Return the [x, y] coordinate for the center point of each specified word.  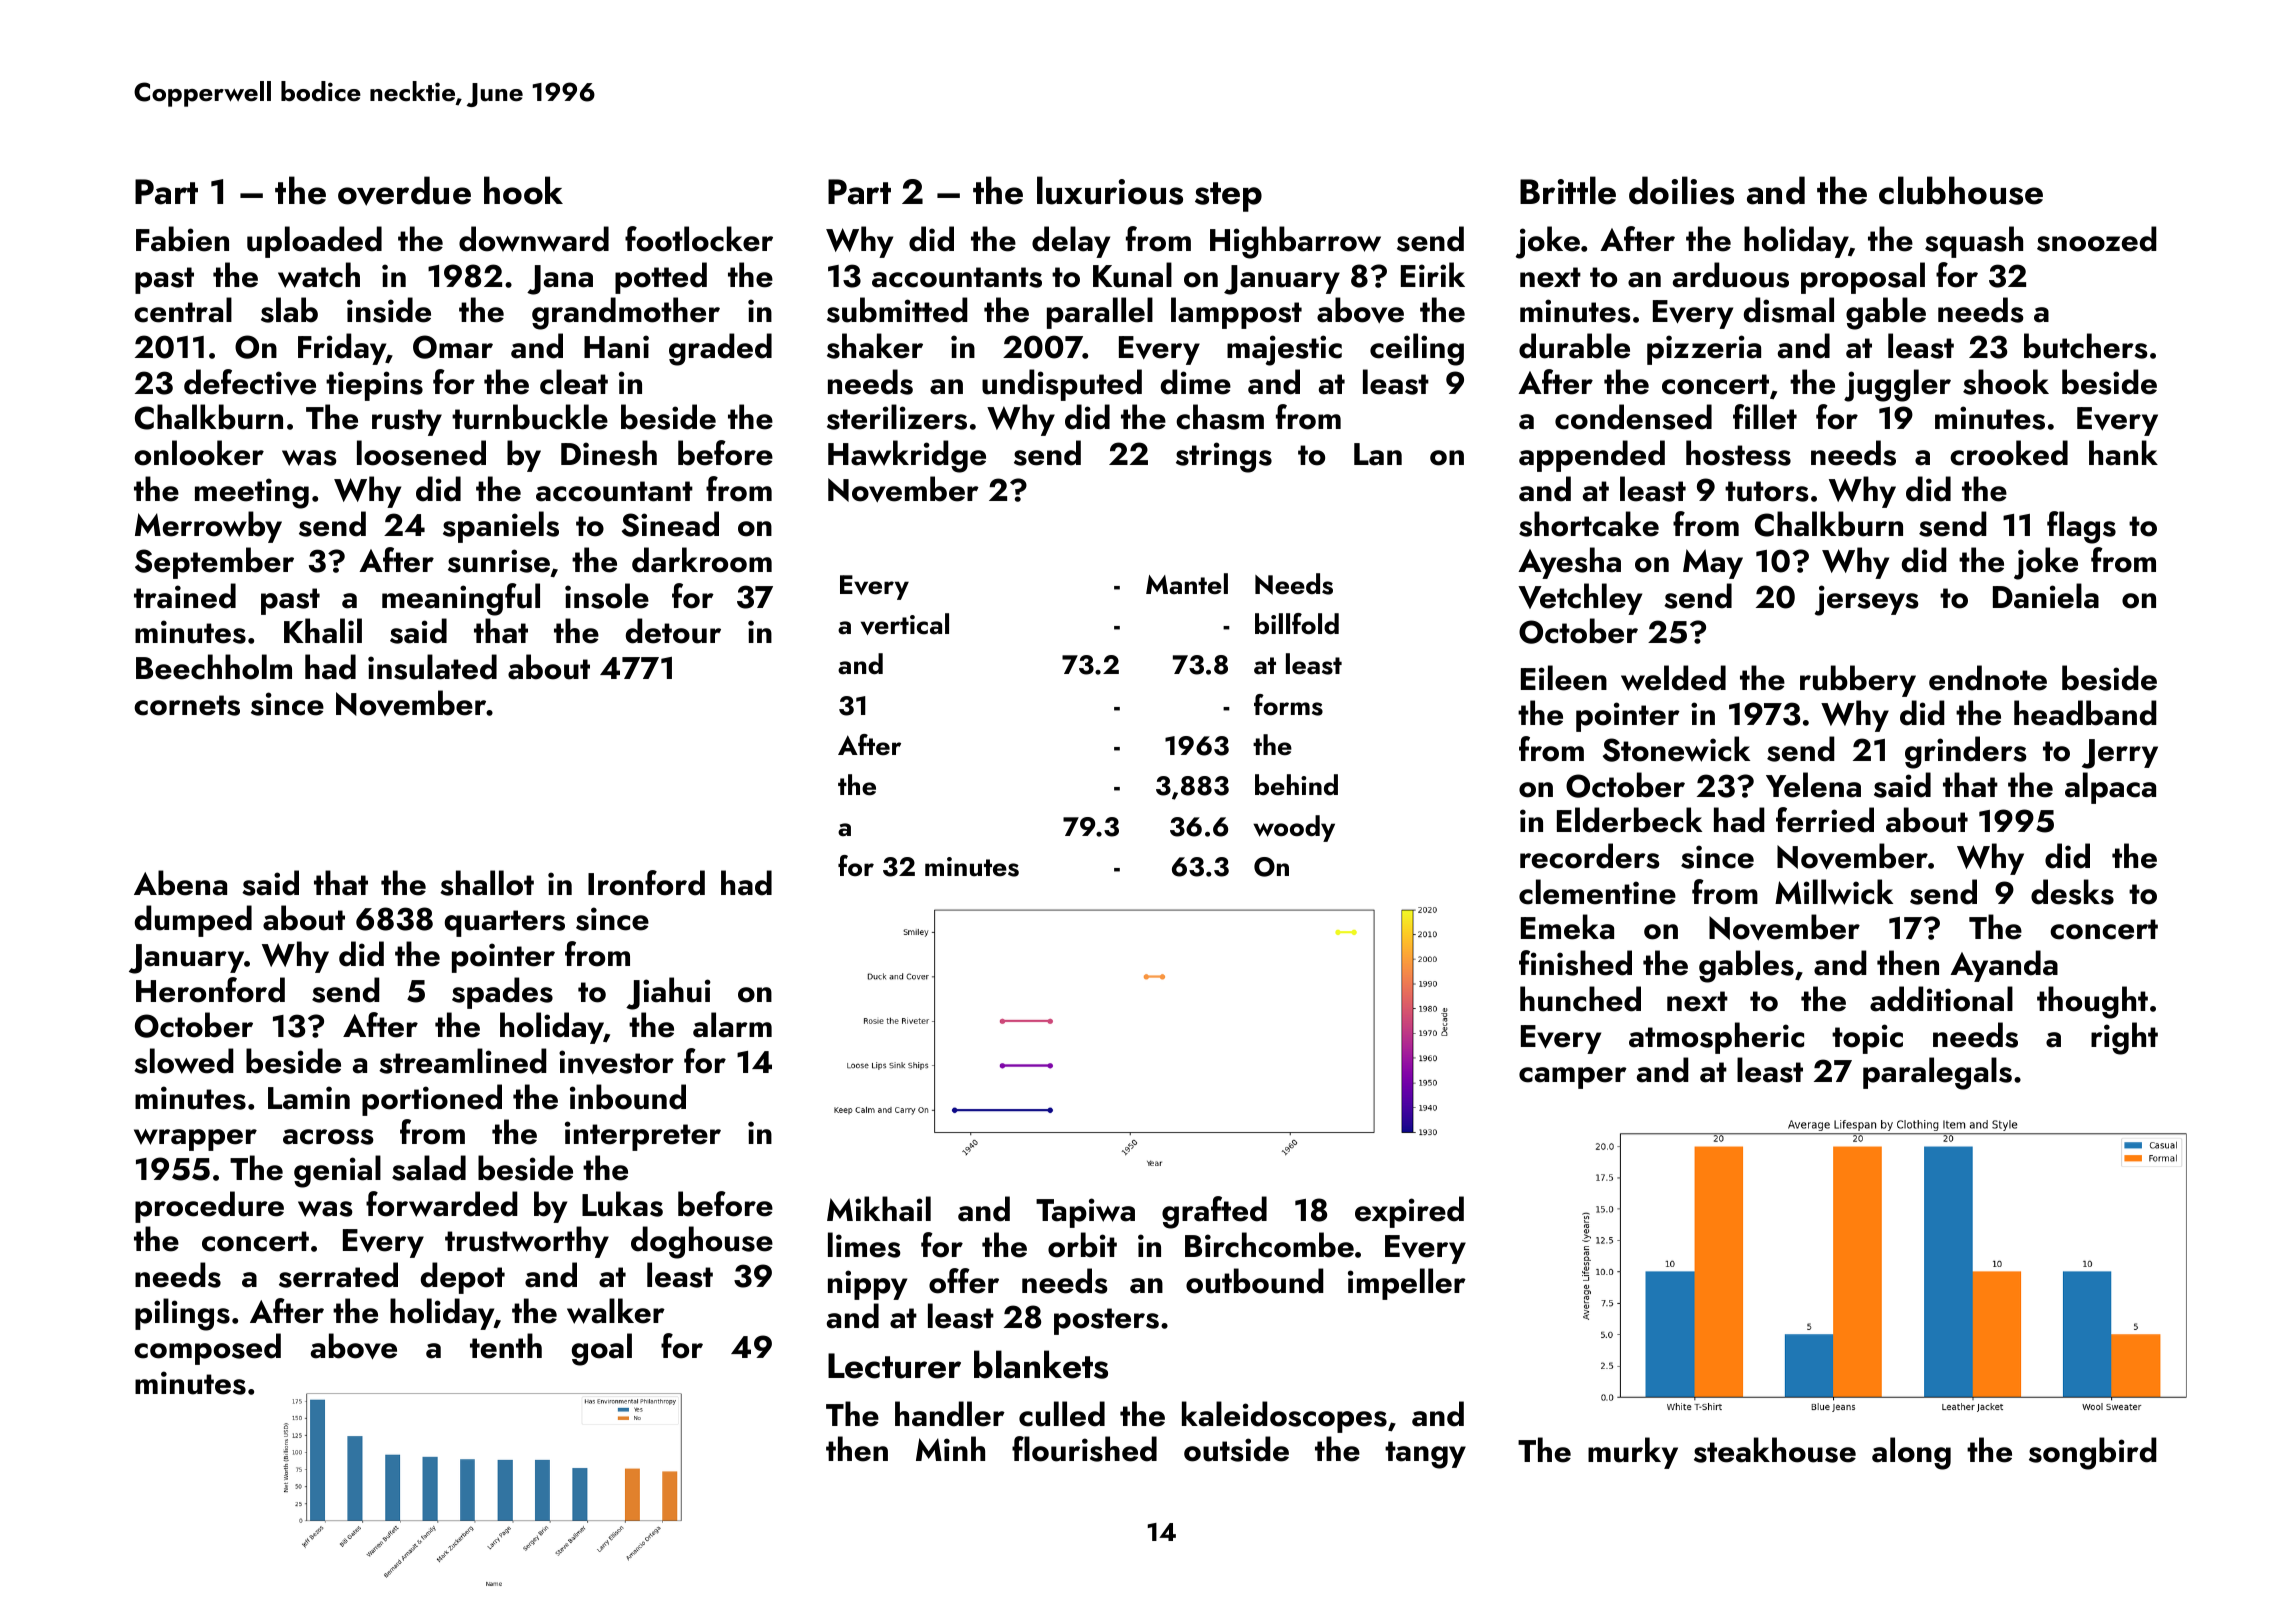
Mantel [1187, 584]
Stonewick [1676, 749]
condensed [1633, 417]
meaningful [461, 599]
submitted [897, 310]
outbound [1255, 1281]
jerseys [1867, 600]
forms [1288, 705]
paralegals [1937, 1073]
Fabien [182, 239]
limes [864, 1245]
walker [616, 1311]
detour [673, 631]
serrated [338, 1275]
